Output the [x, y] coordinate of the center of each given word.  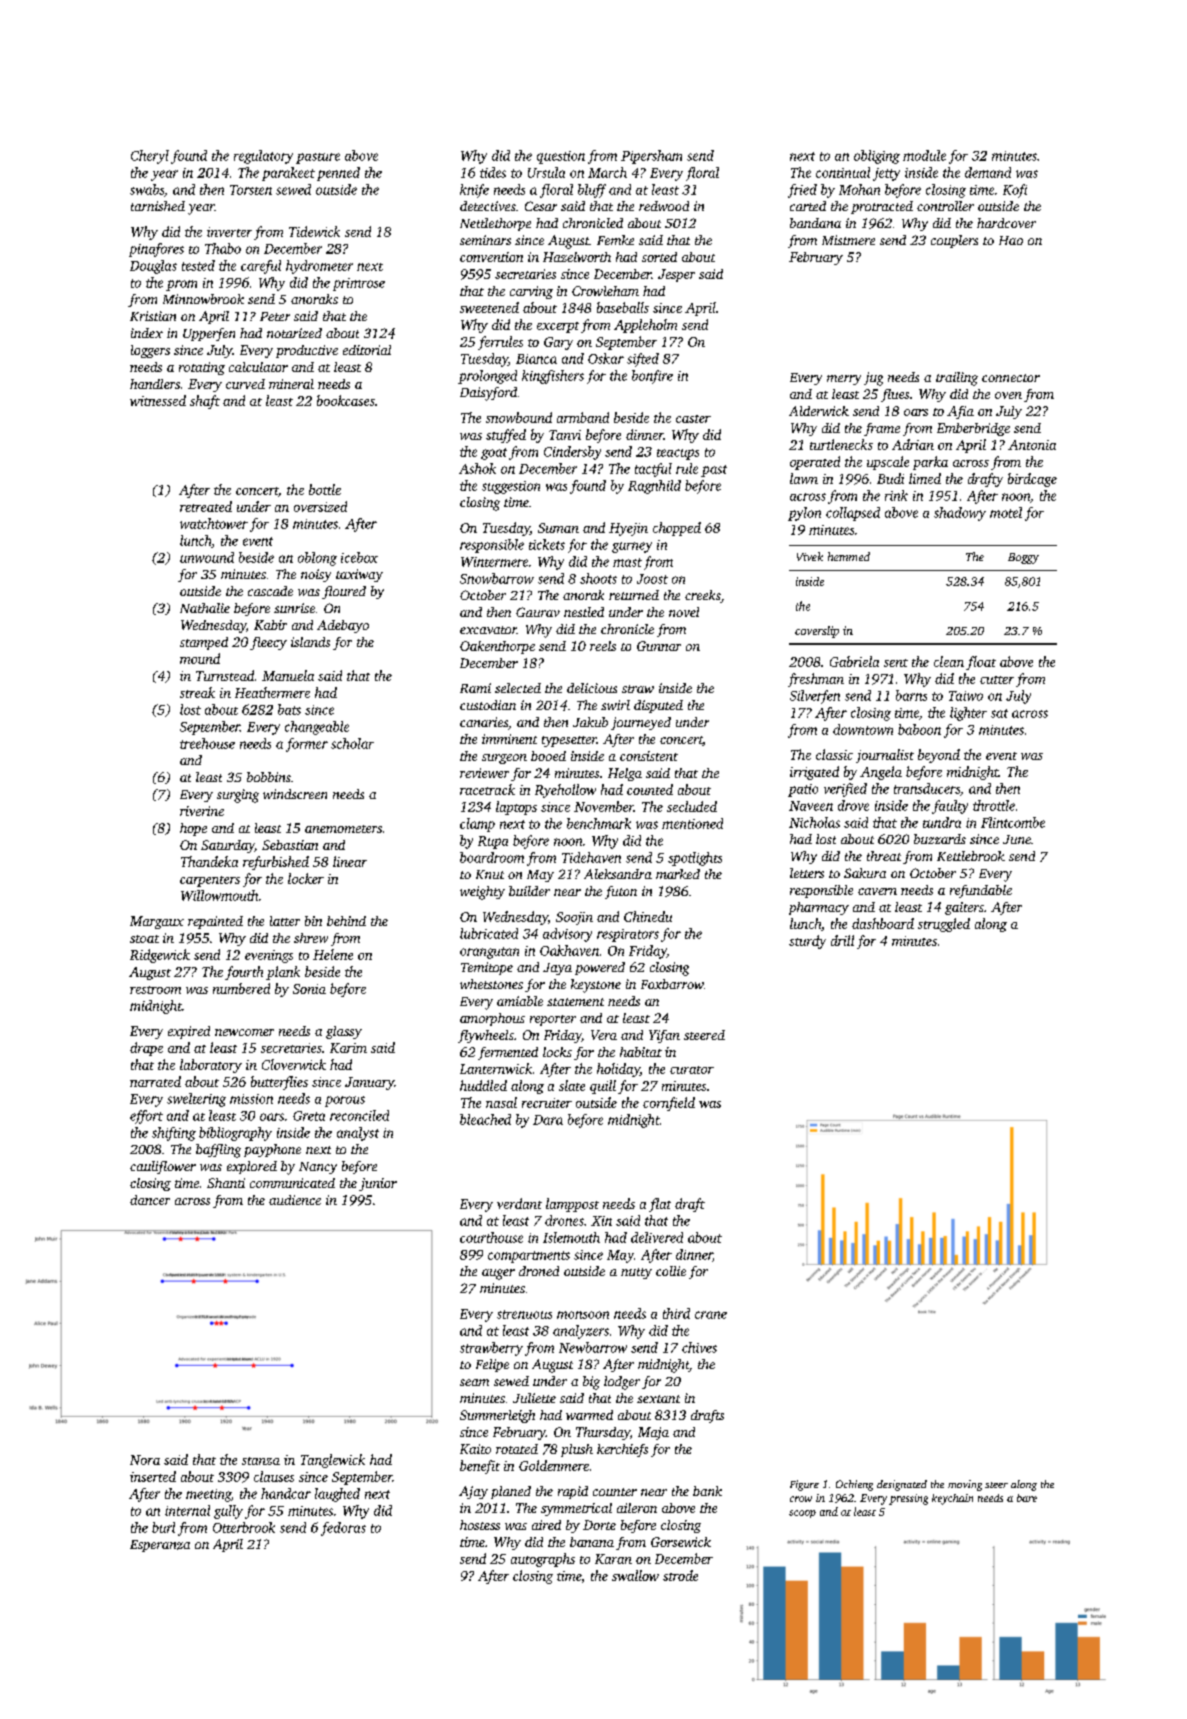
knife [474, 191]
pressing [908, 1499]
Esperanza [160, 1546]
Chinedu [648, 916]
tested [198, 265]
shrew [311, 938]
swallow [635, 1575]
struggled [944, 925]
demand [988, 172]
